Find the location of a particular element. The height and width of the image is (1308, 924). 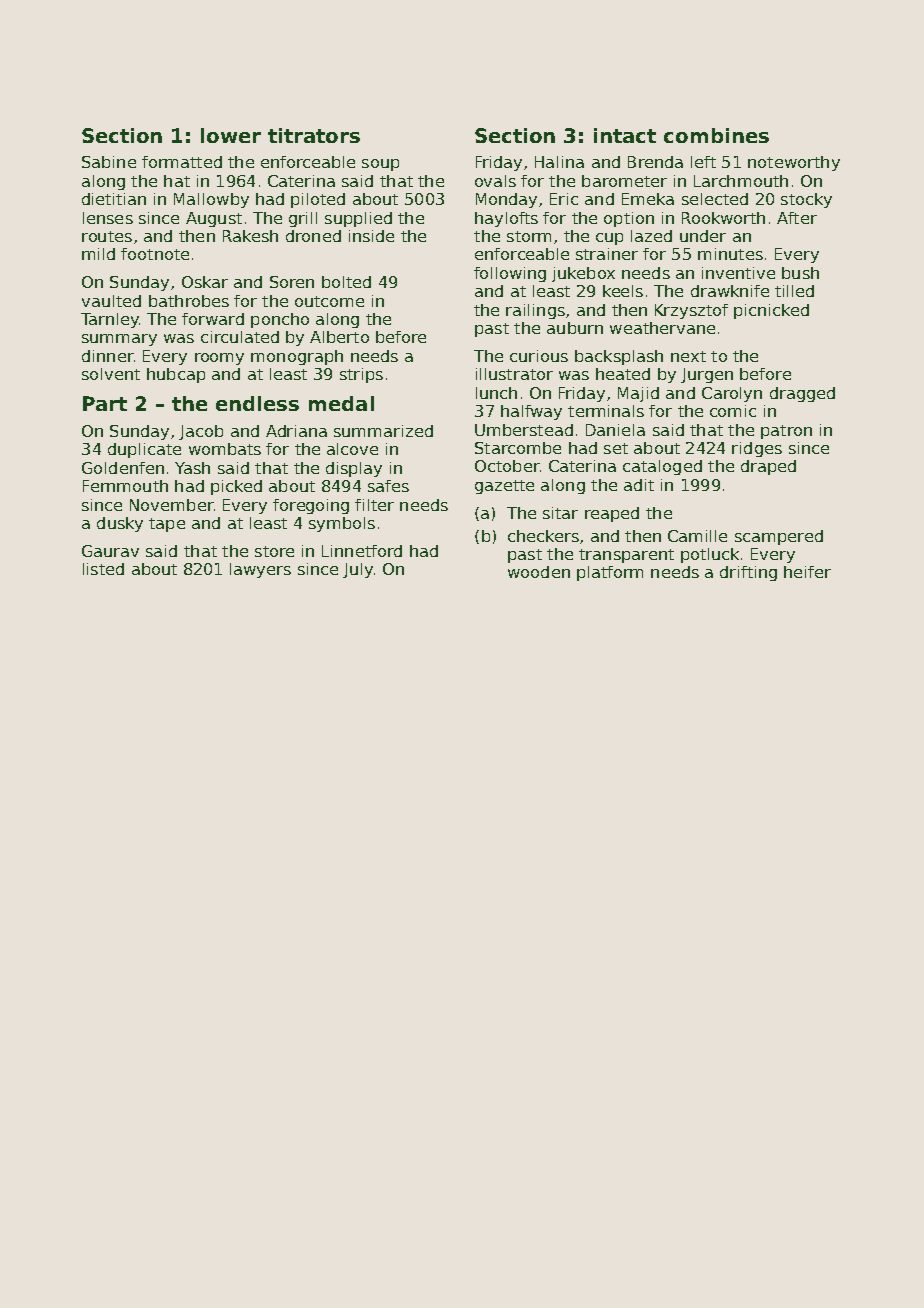

sitar is located at coordinates (560, 513).
